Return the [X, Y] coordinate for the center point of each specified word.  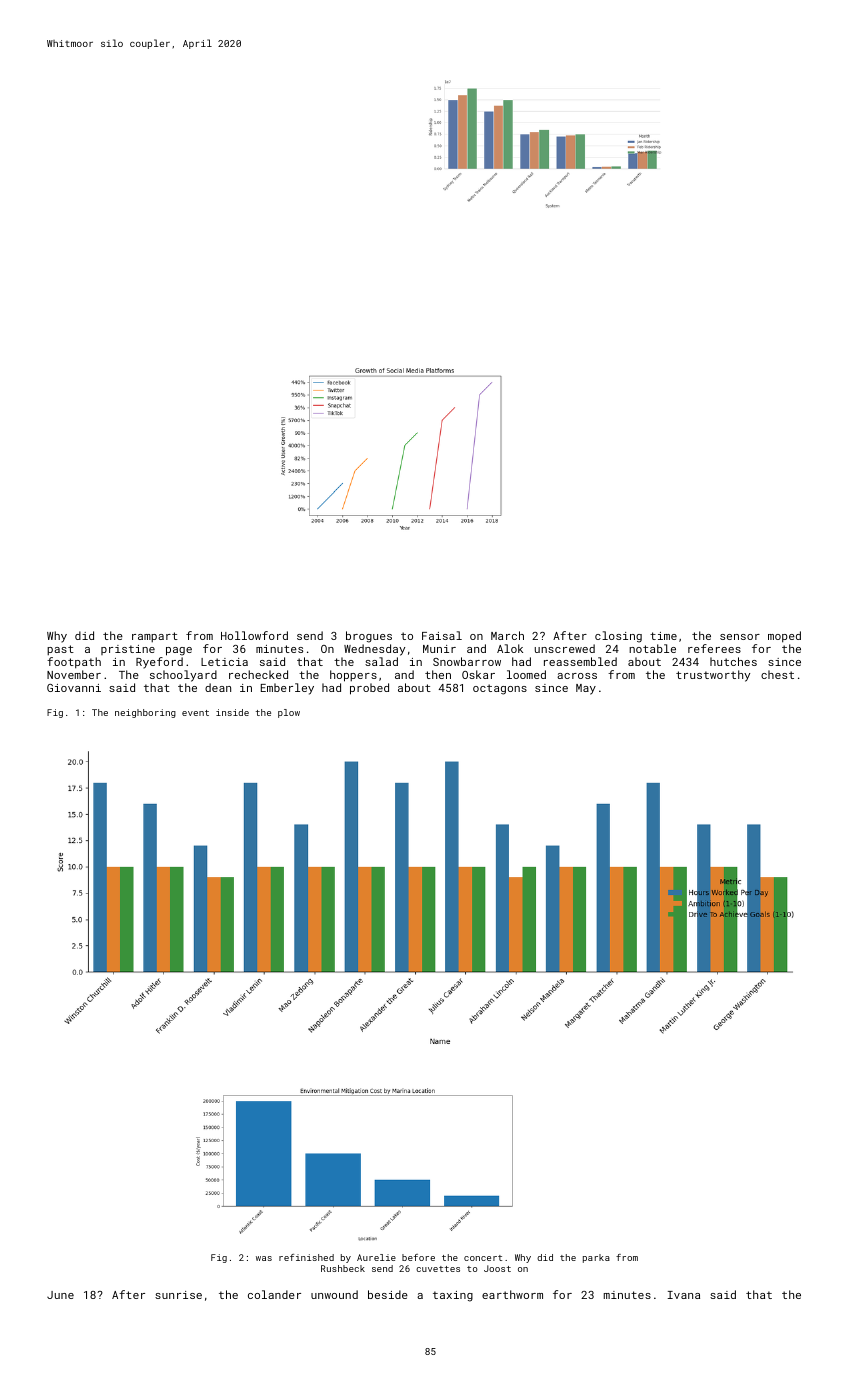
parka [596, 1258]
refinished [306, 1257]
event [195, 713]
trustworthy [713, 676]
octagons [500, 689]
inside [232, 712]
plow [289, 713]
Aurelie [376, 1257]
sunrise [178, 1295]
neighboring [145, 713]
